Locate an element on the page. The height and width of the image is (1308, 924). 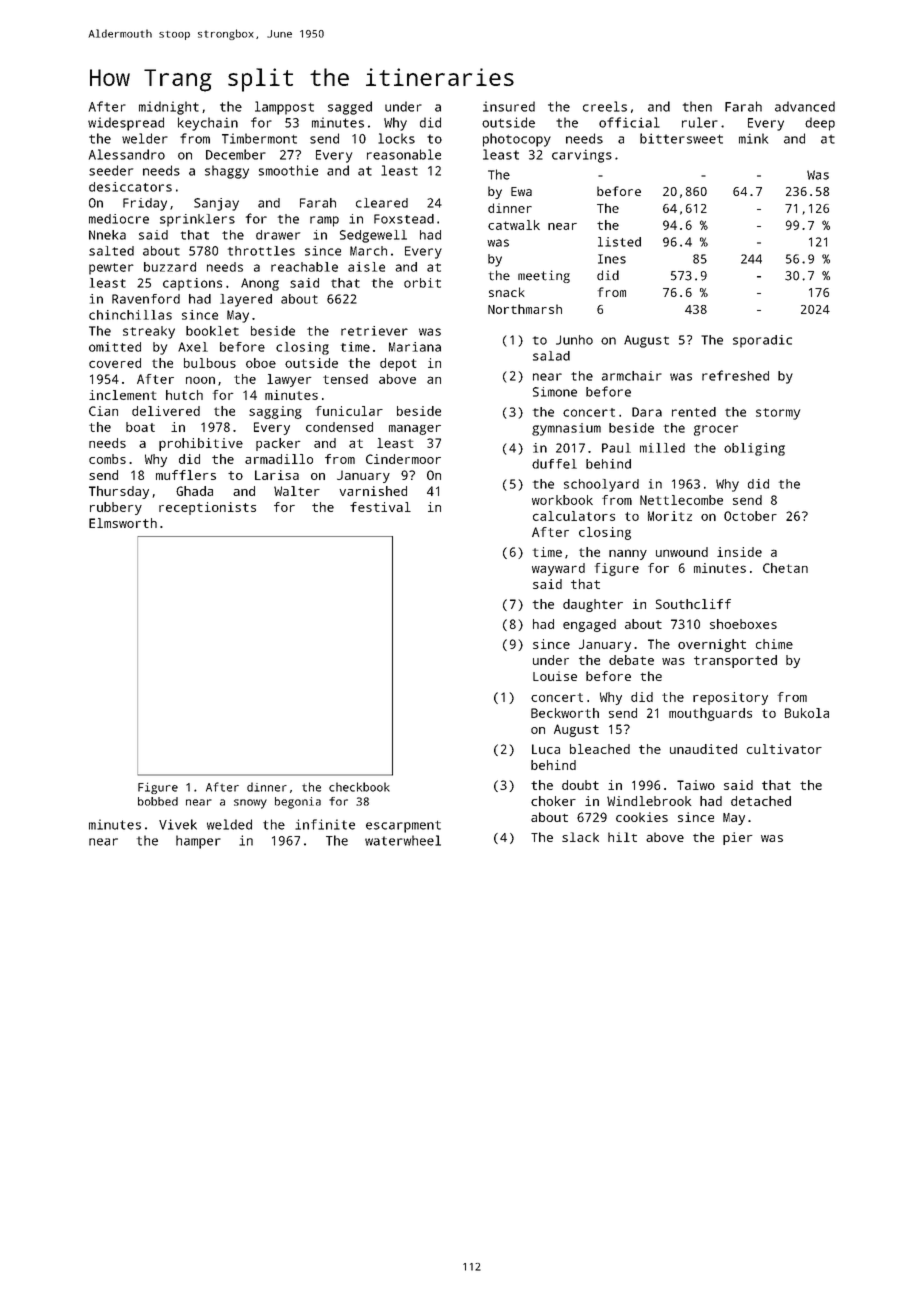
workbook is located at coordinates (562, 500).
